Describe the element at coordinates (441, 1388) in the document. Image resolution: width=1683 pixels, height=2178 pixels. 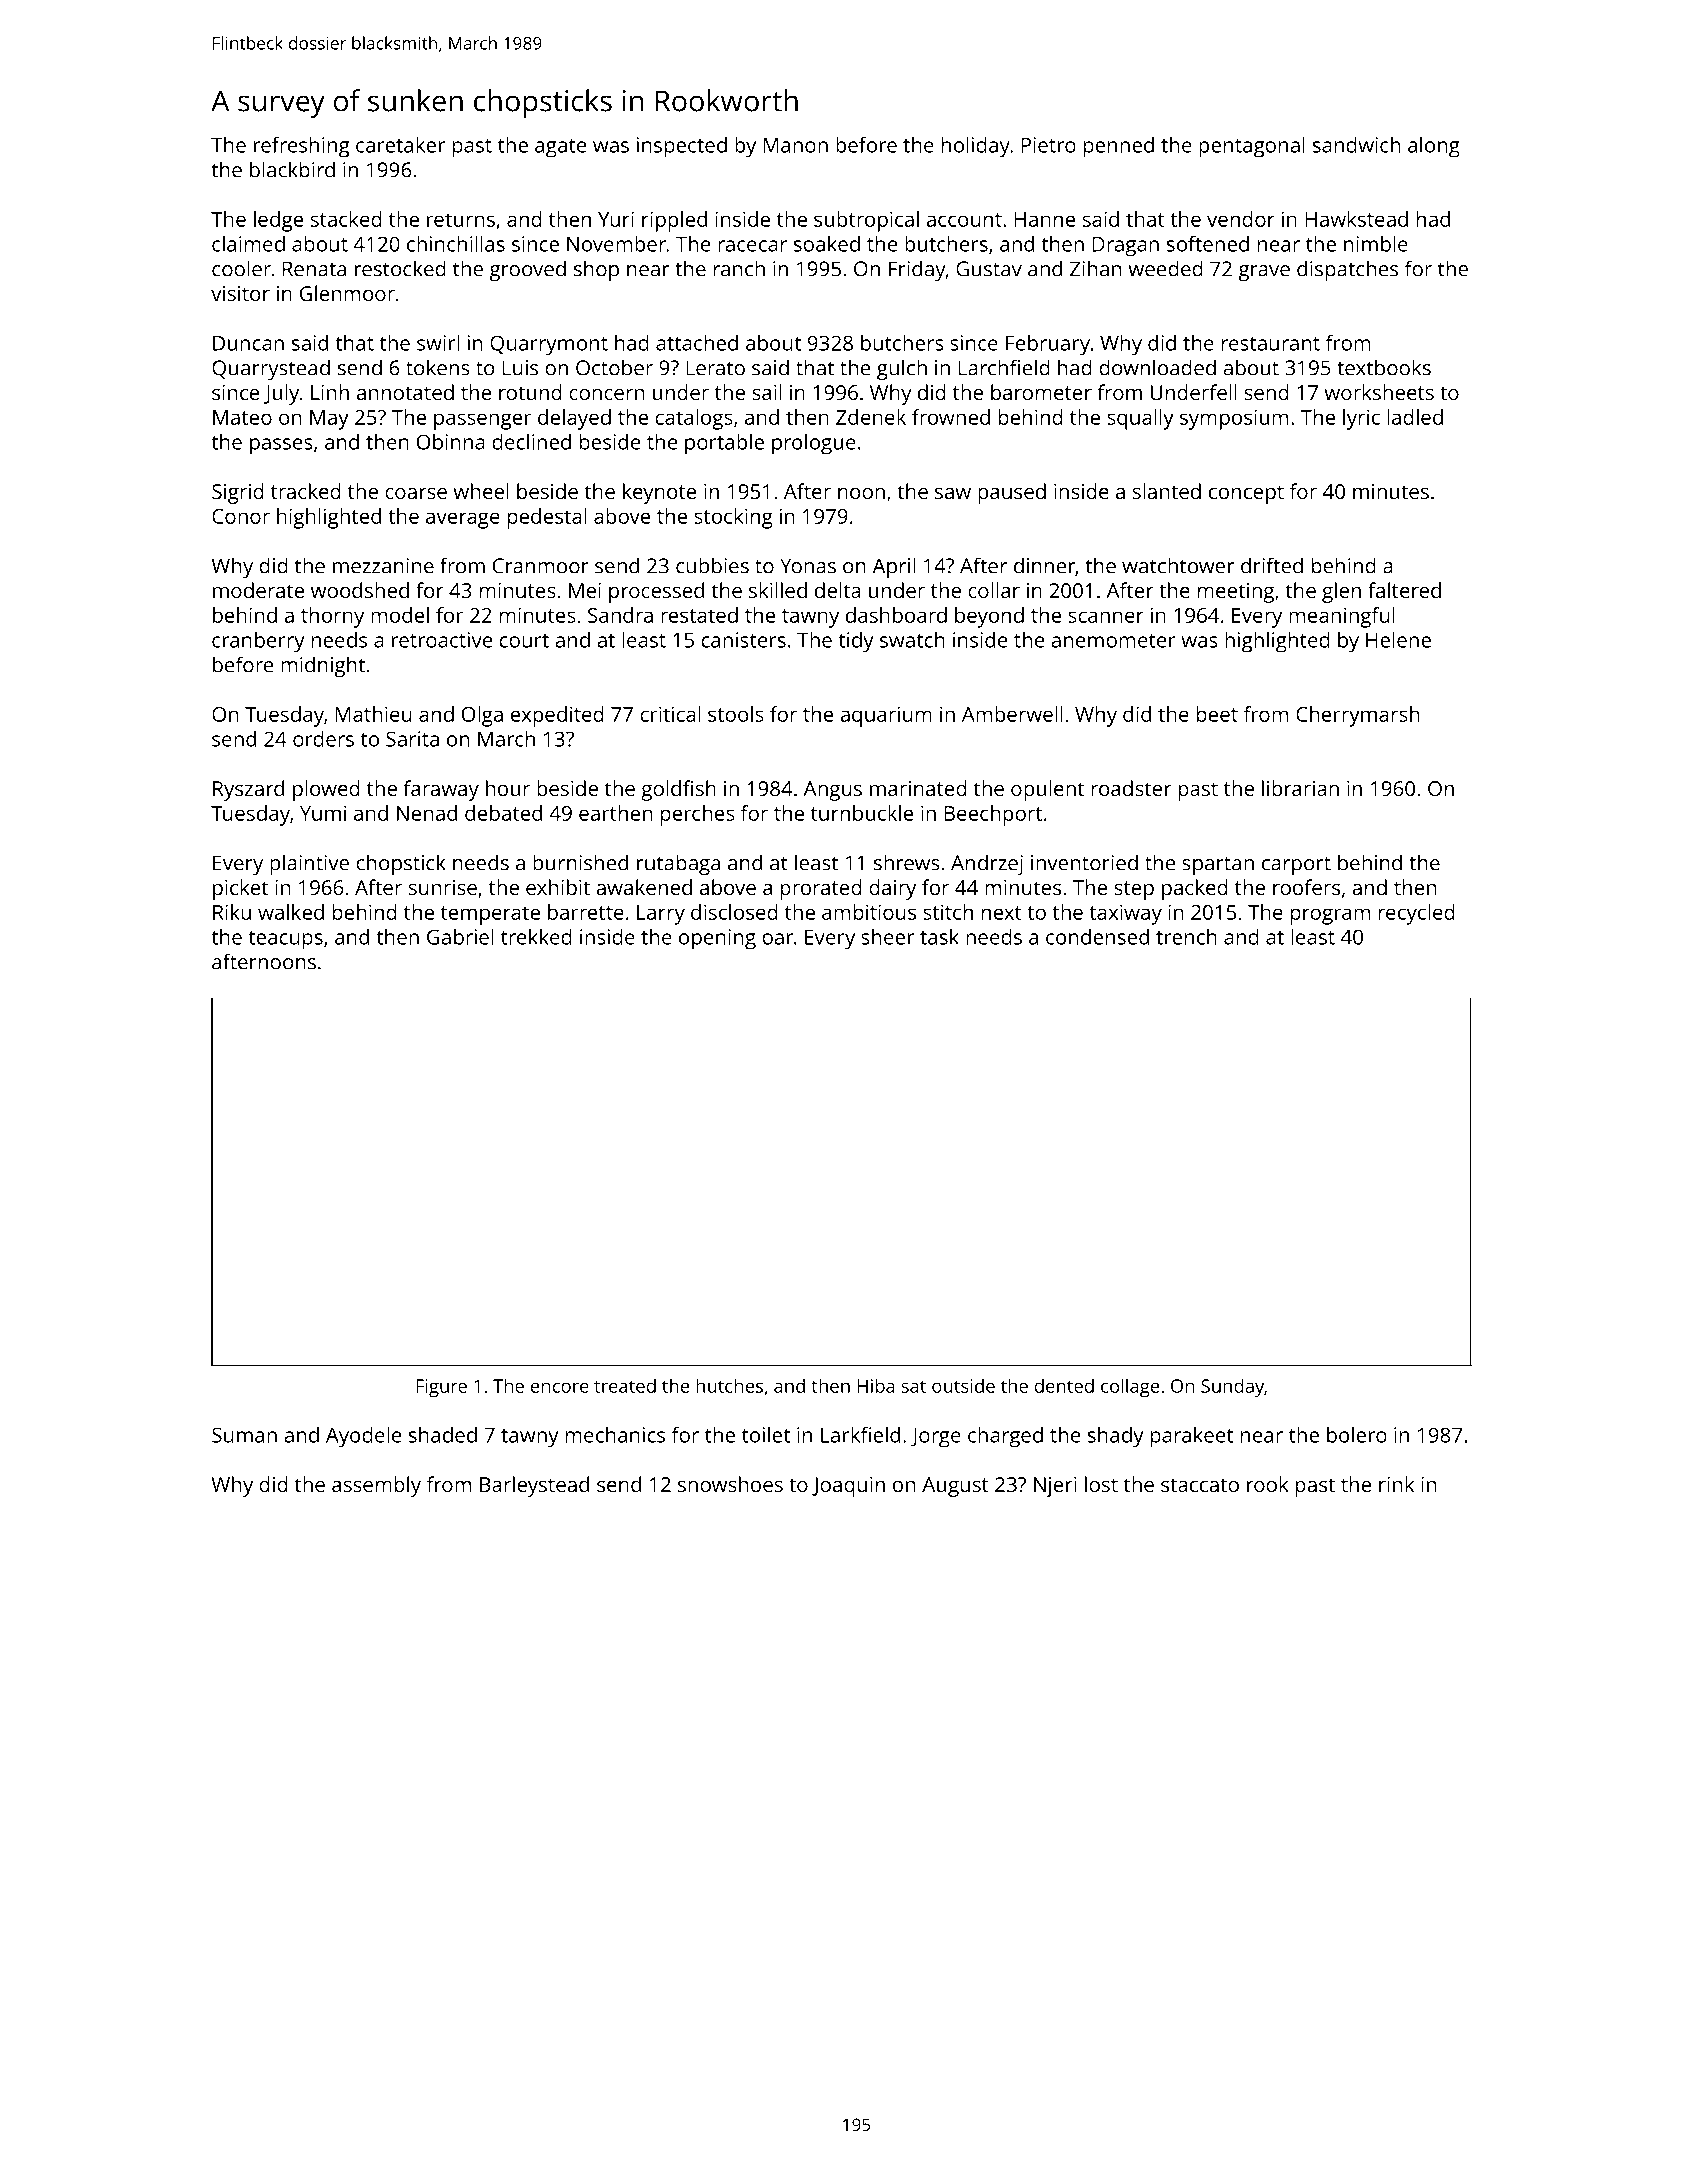
I see `Figure` at that location.
